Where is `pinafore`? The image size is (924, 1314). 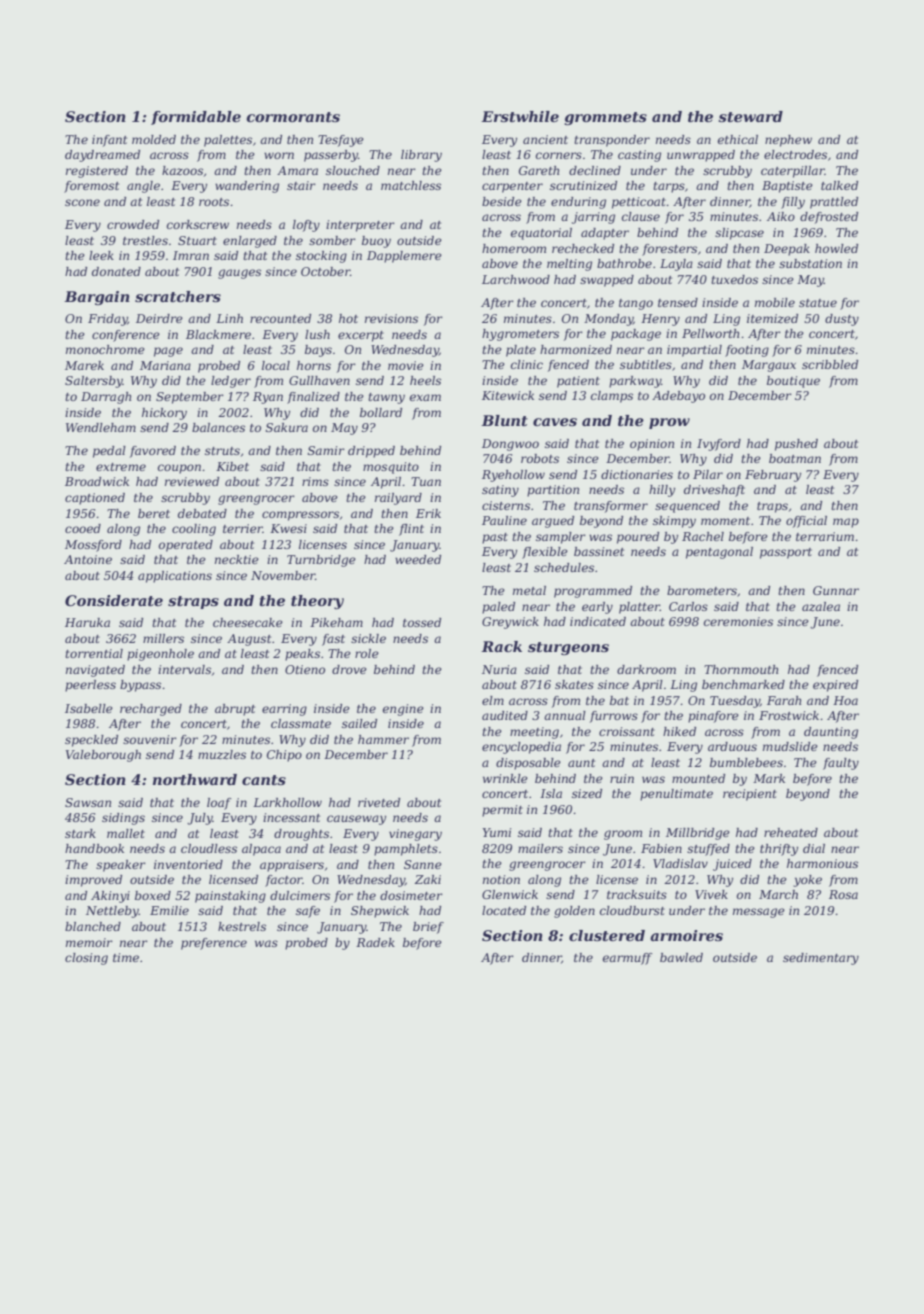 pinafore is located at coordinates (713, 717).
